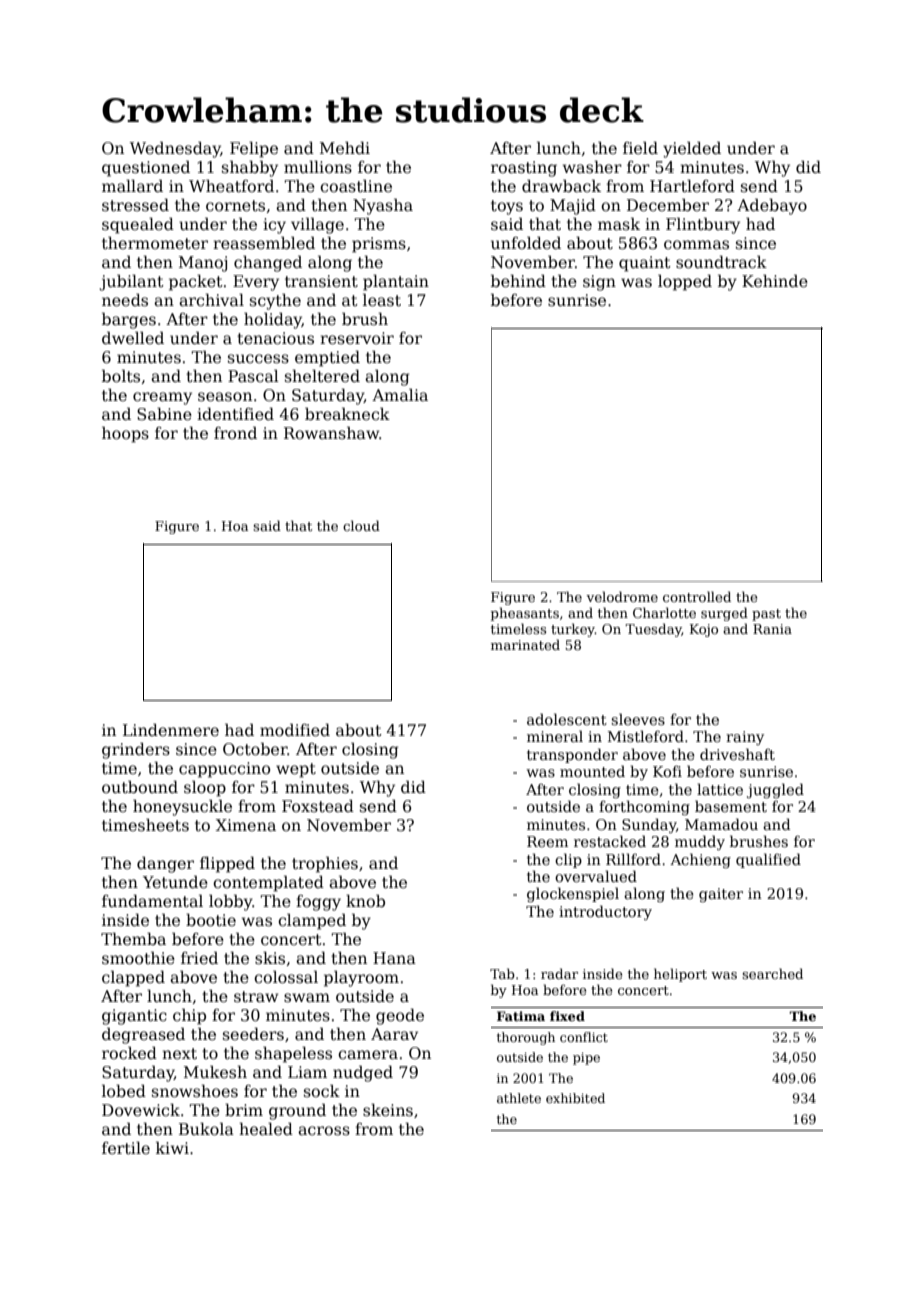  What do you see at coordinates (724, 614) in the screenshot?
I see `surged` at bounding box center [724, 614].
